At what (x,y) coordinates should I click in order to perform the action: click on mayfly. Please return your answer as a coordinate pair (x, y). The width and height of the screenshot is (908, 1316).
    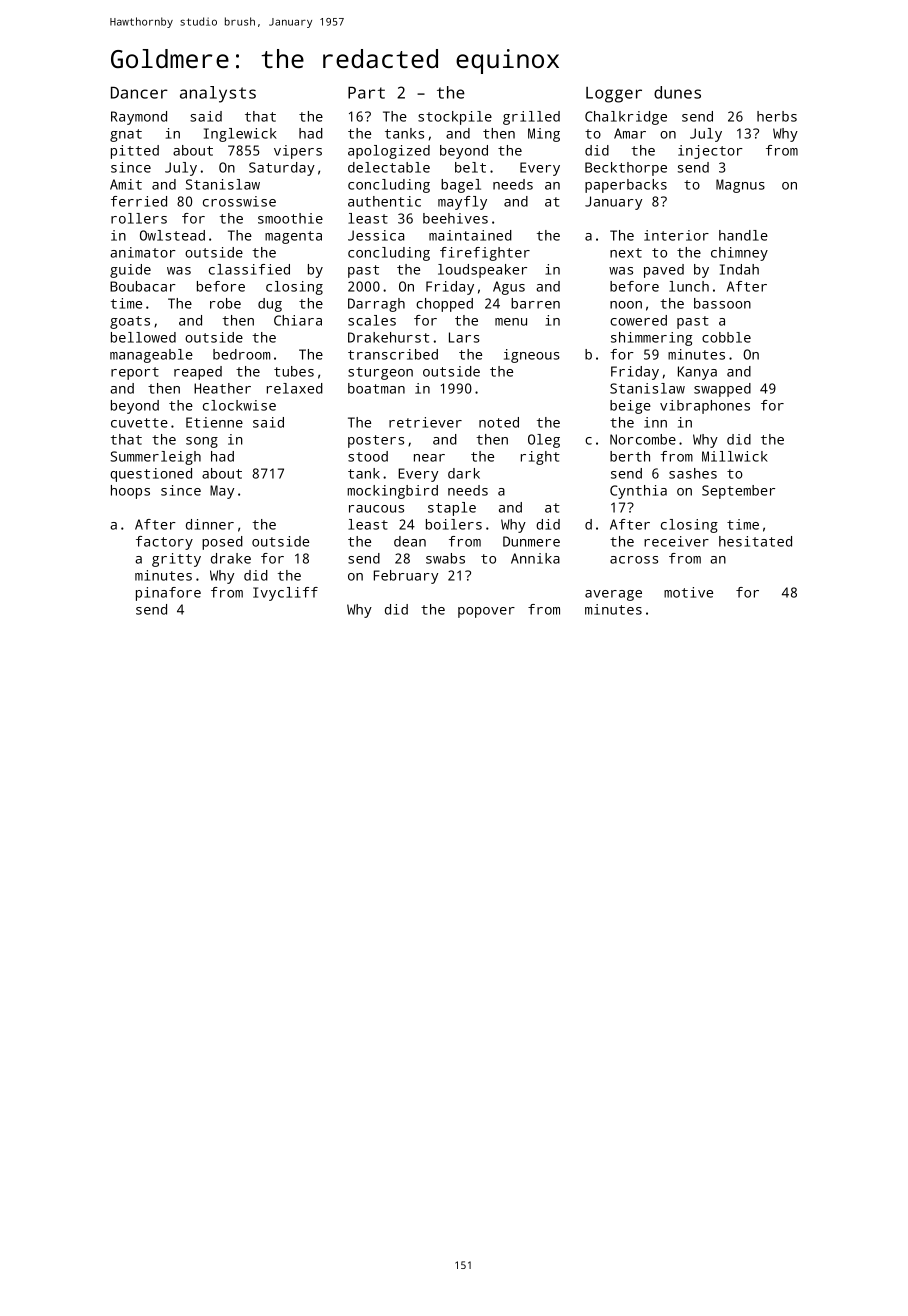
    Looking at the image, I should click on (462, 203).
